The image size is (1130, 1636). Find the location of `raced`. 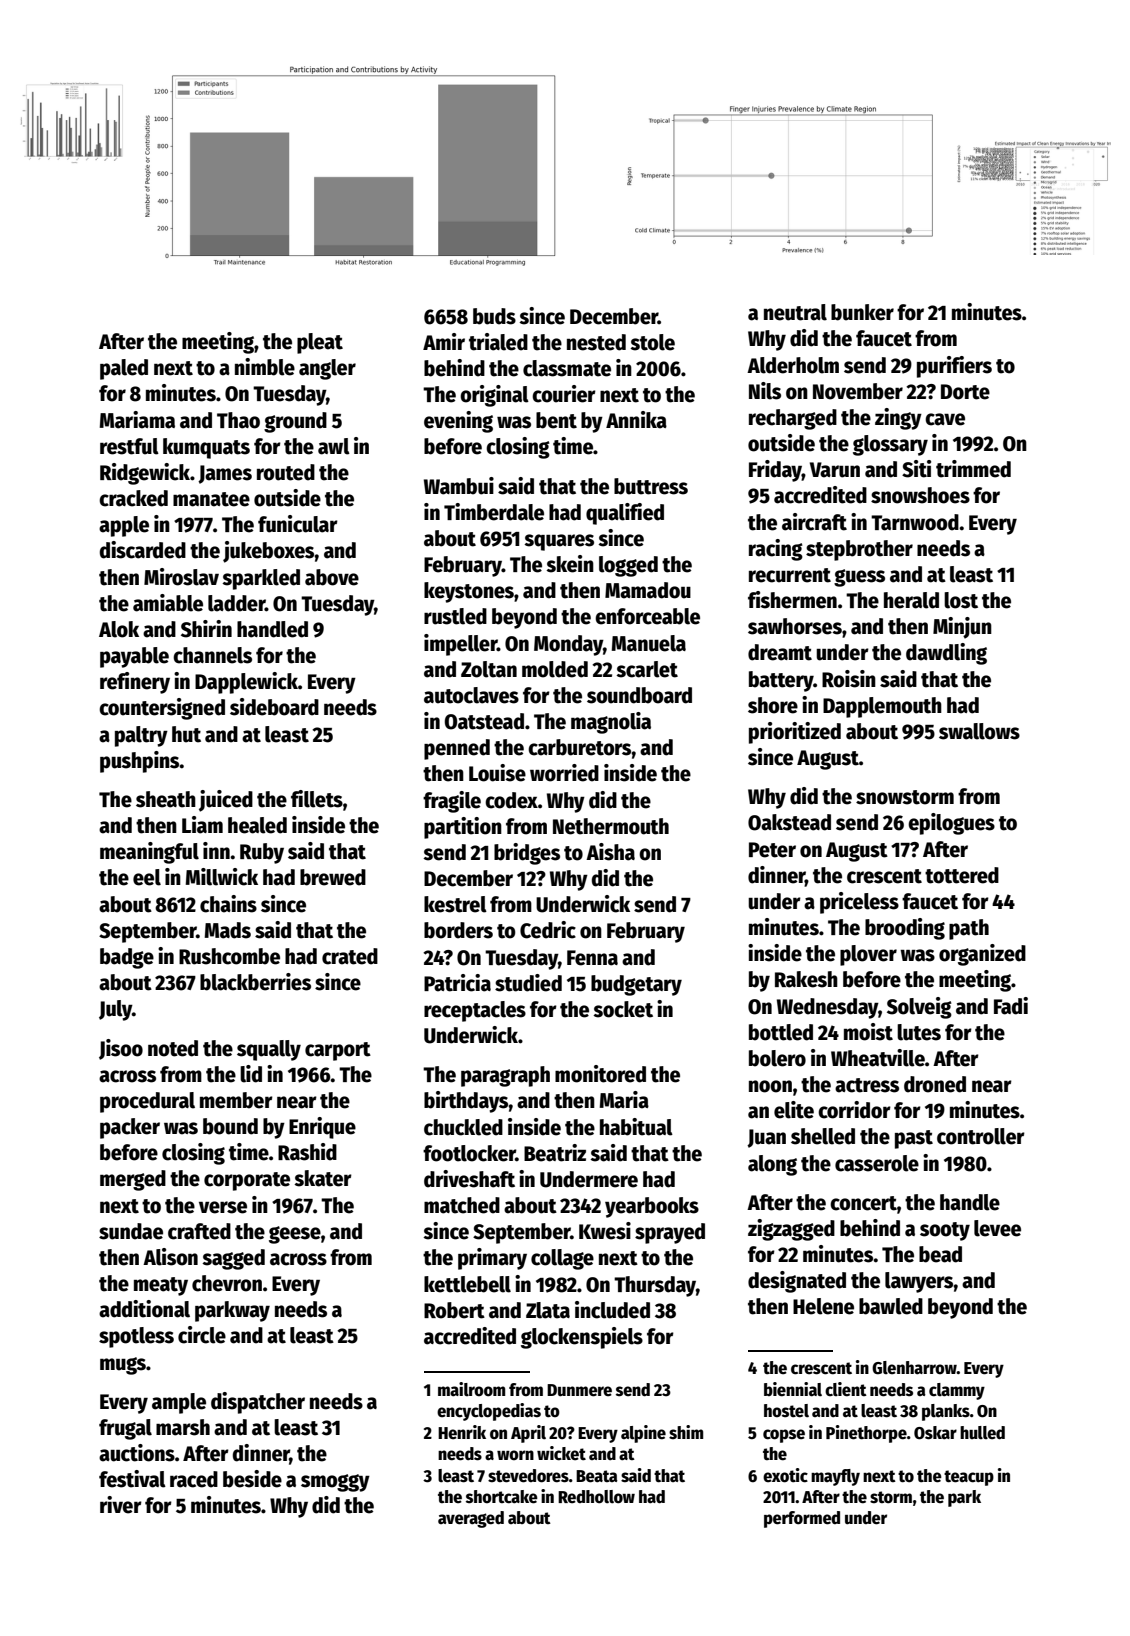

raced is located at coordinates (194, 1479).
